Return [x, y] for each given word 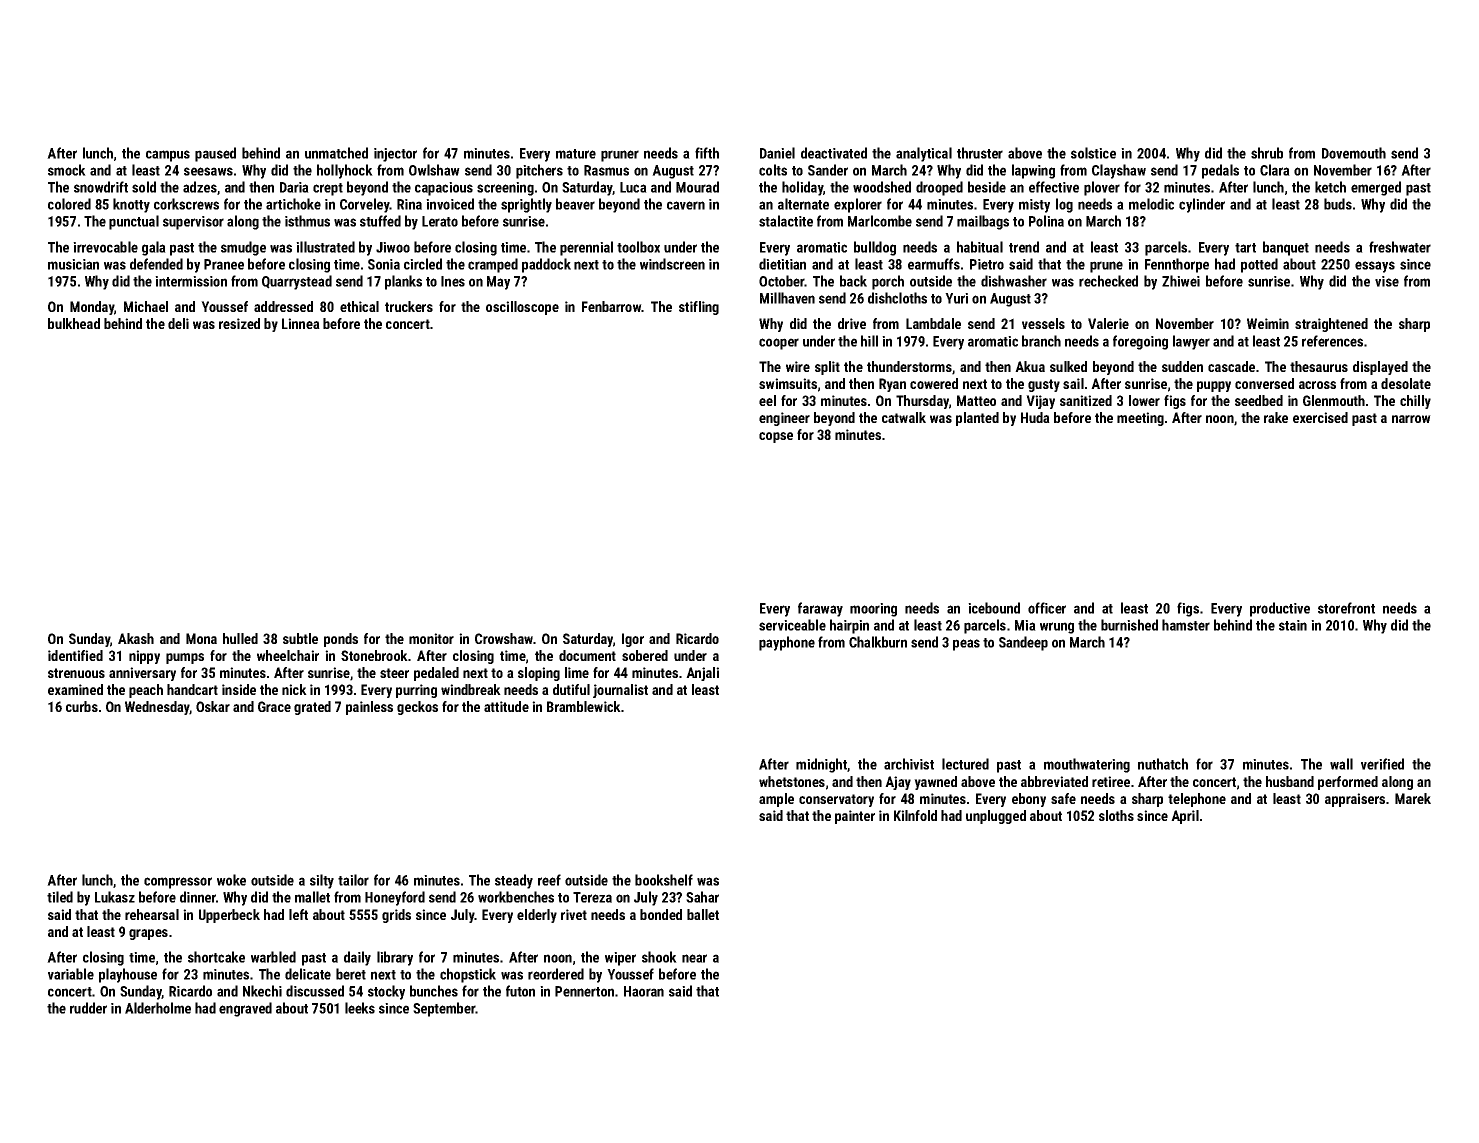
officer [1047, 608]
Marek [1413, 798]
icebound [994, 608]
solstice [1093, 153]
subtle [300, 638]
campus [168, 156]
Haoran [644, 991]
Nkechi [262, 991]
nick [294, 689]
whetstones [792, 781]
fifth [707, 153]
